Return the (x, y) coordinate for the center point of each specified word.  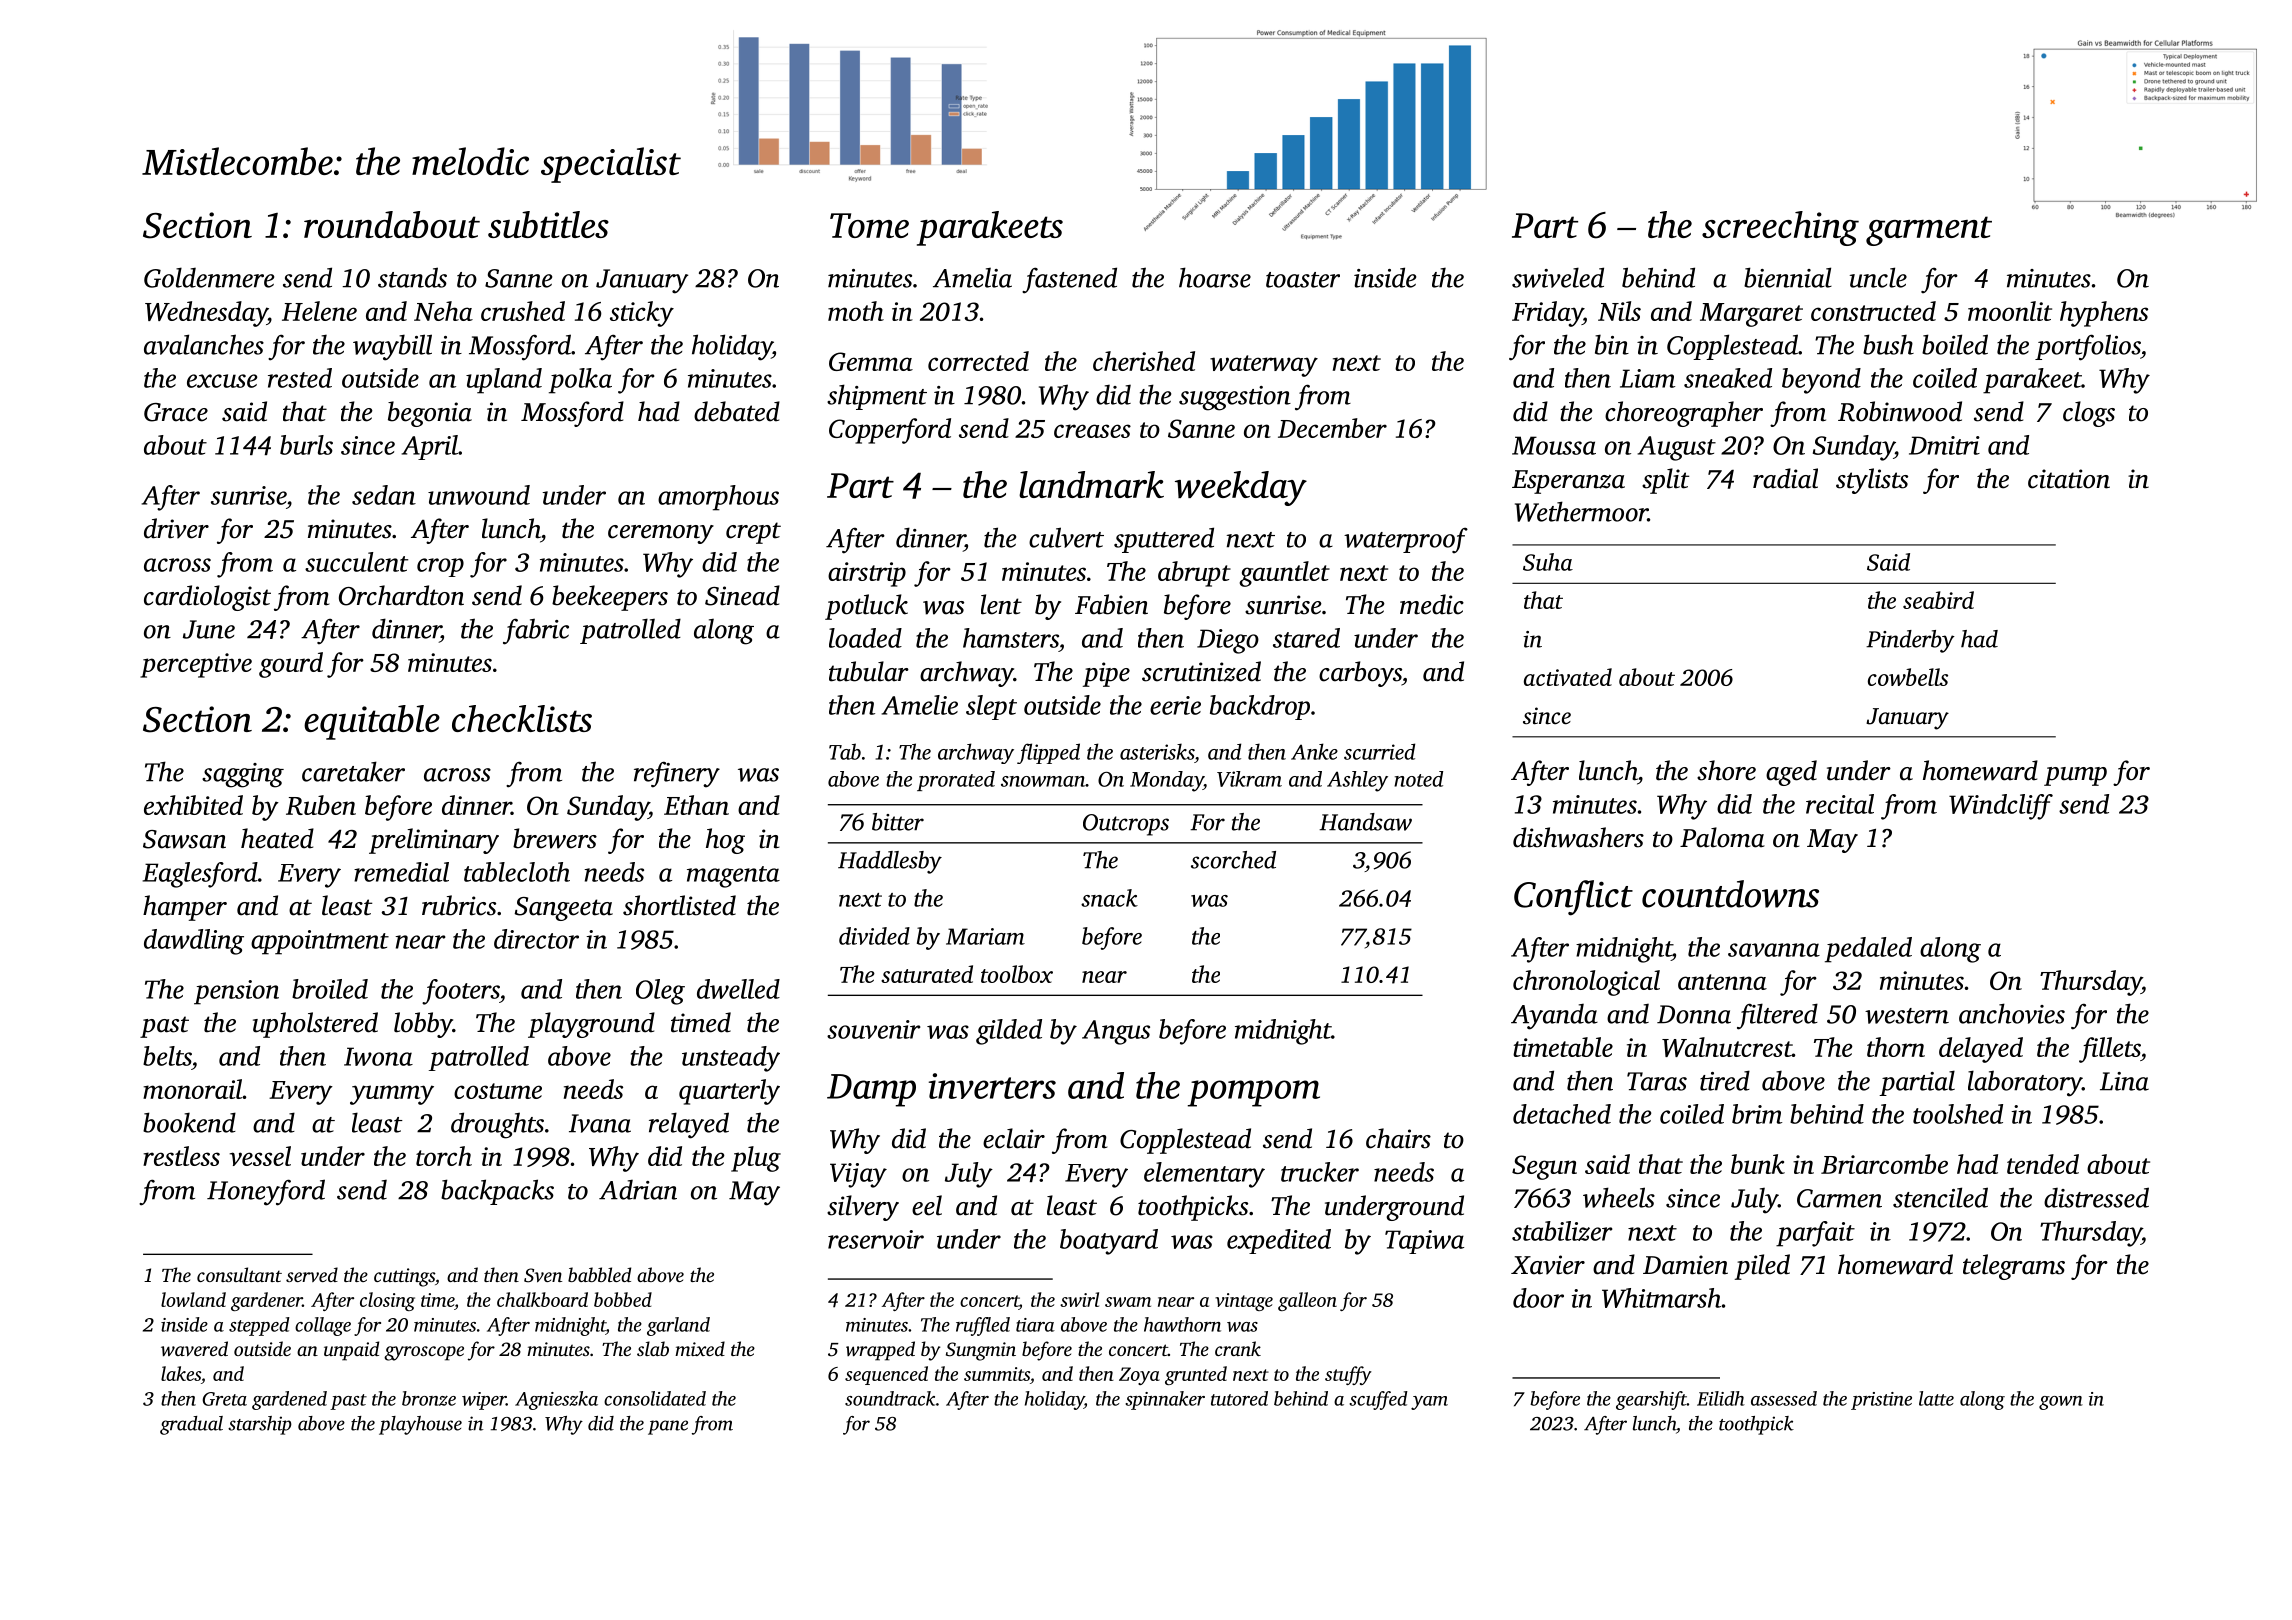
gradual (191, 1425)
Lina (2124, 1081)
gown (2061, 1403)
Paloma (1722, 837)
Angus (1116, 1032)
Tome (869, 225)
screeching (1780, 228)
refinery (677, 774)
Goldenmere (209, 277)
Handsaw (1365, 822)
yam (1429, 1403)
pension (236, 992)
